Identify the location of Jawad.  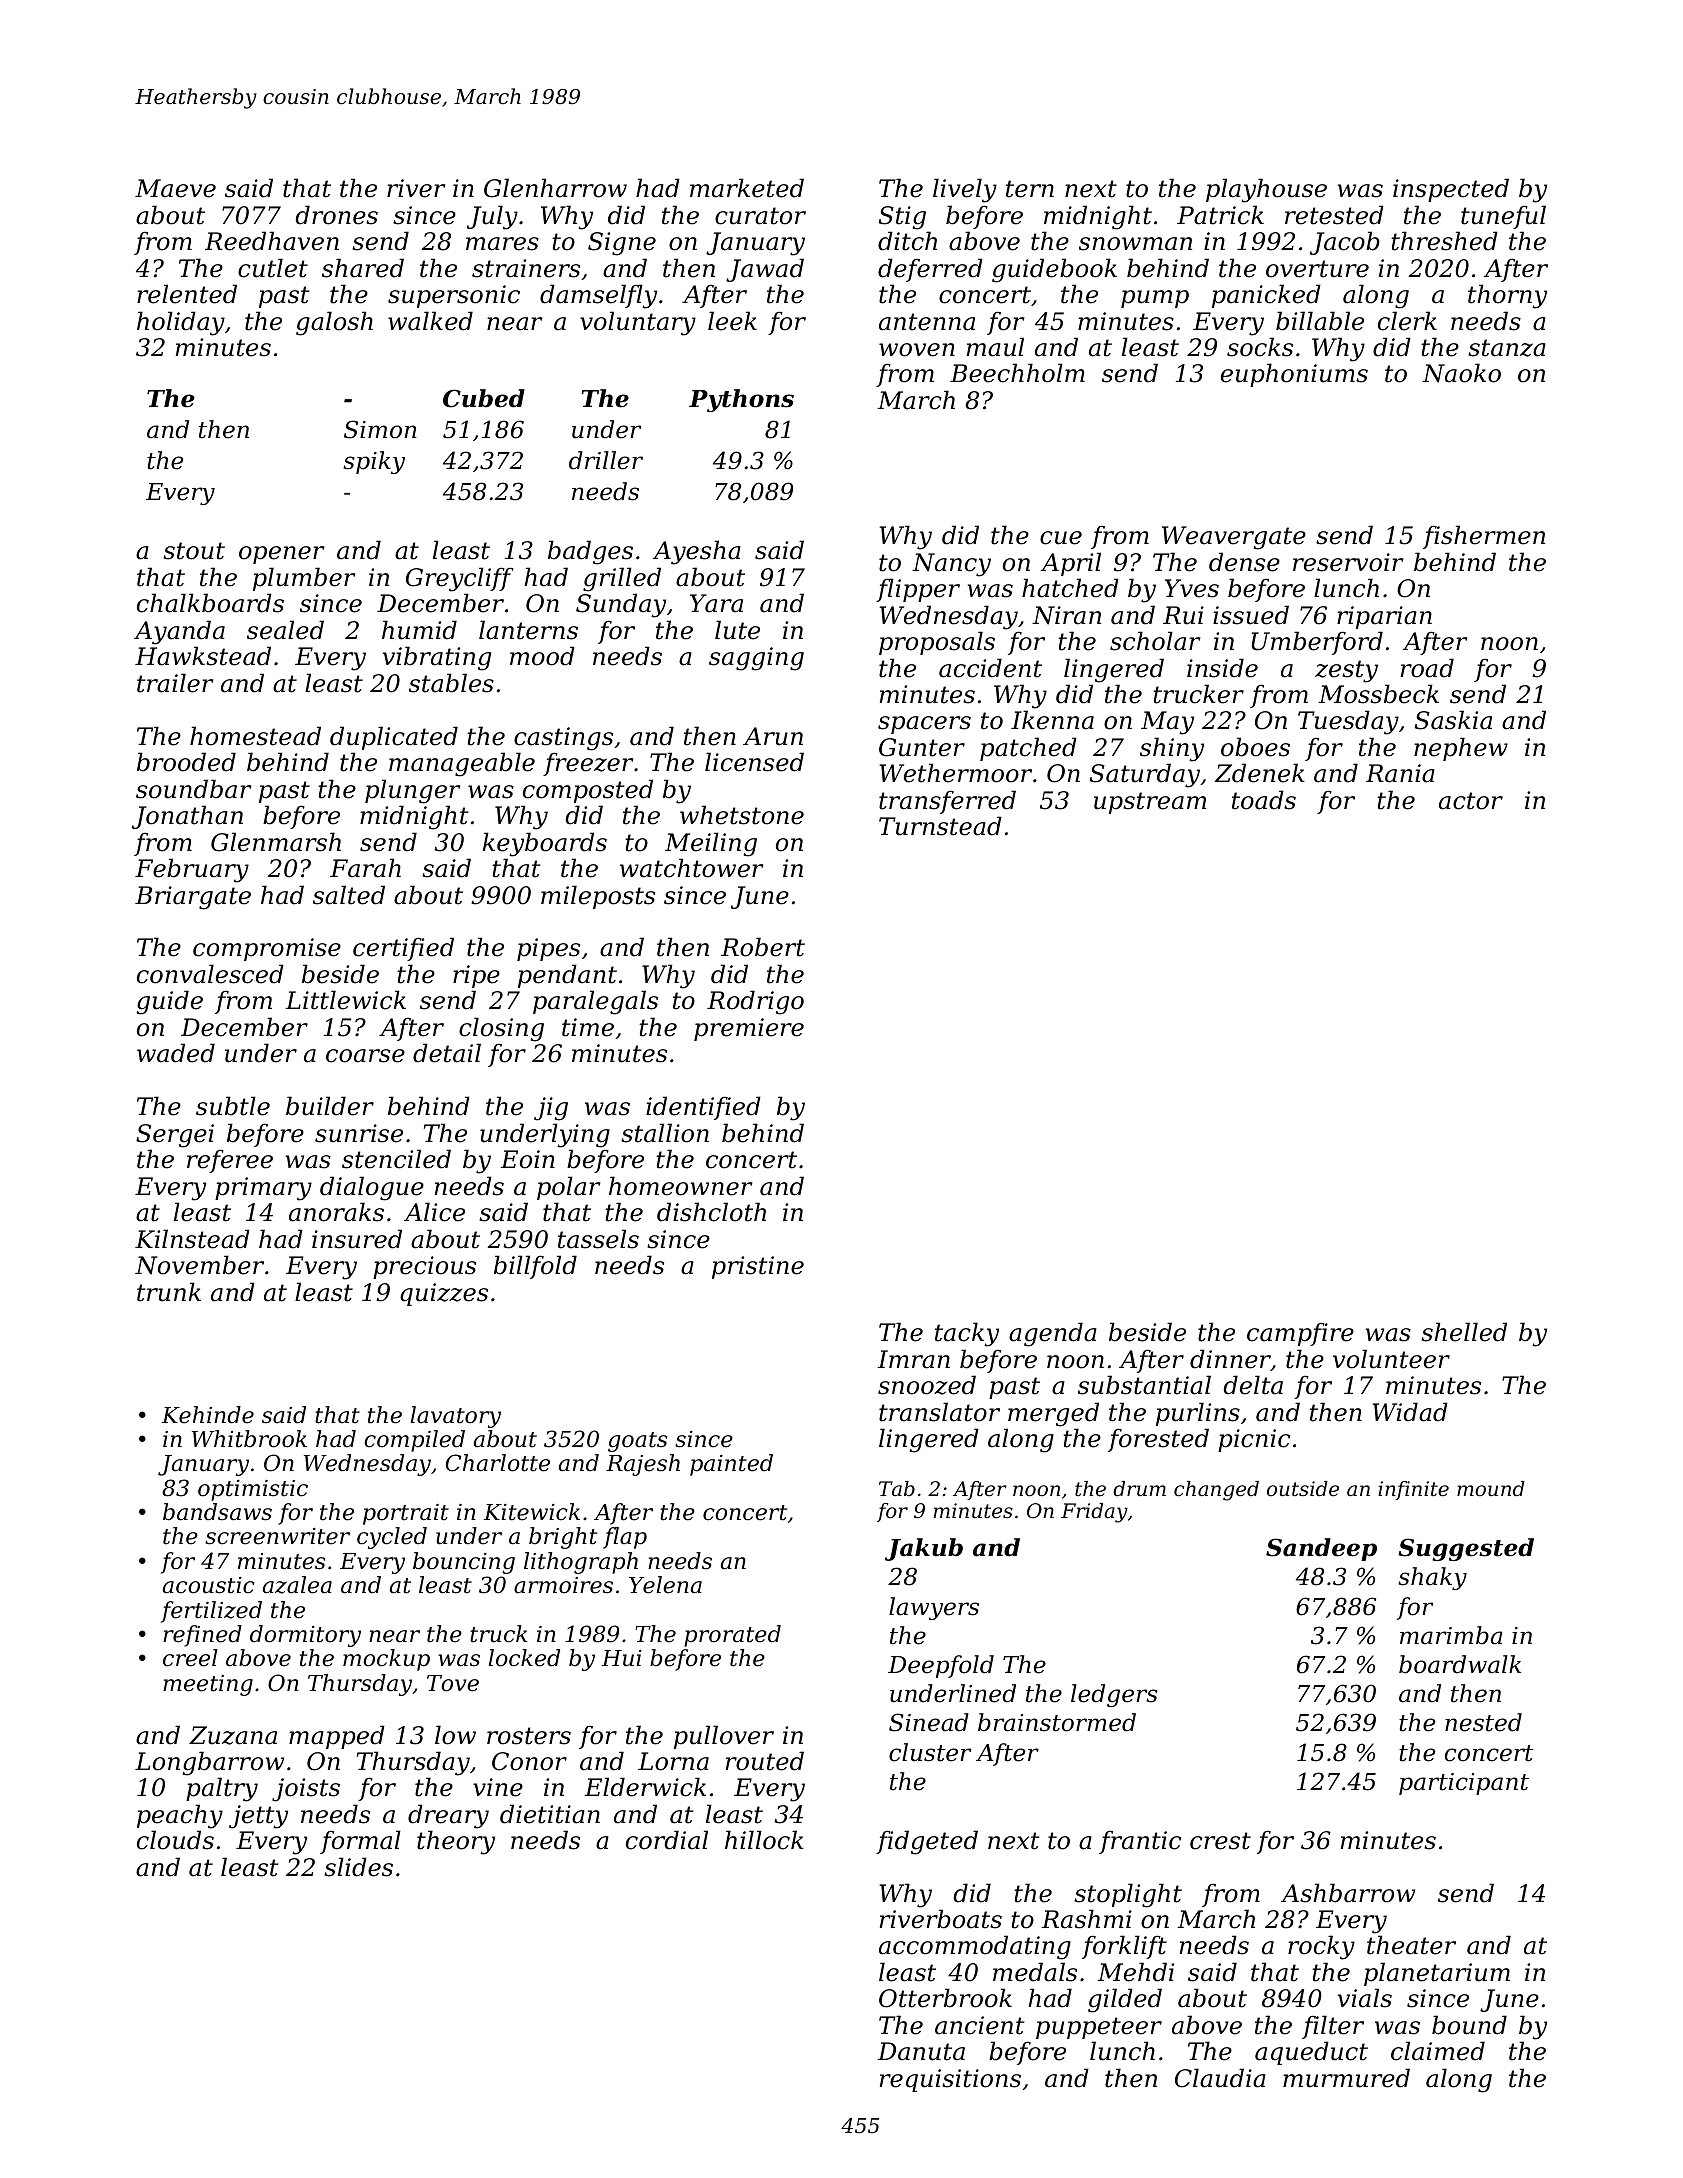
(765, 270).
